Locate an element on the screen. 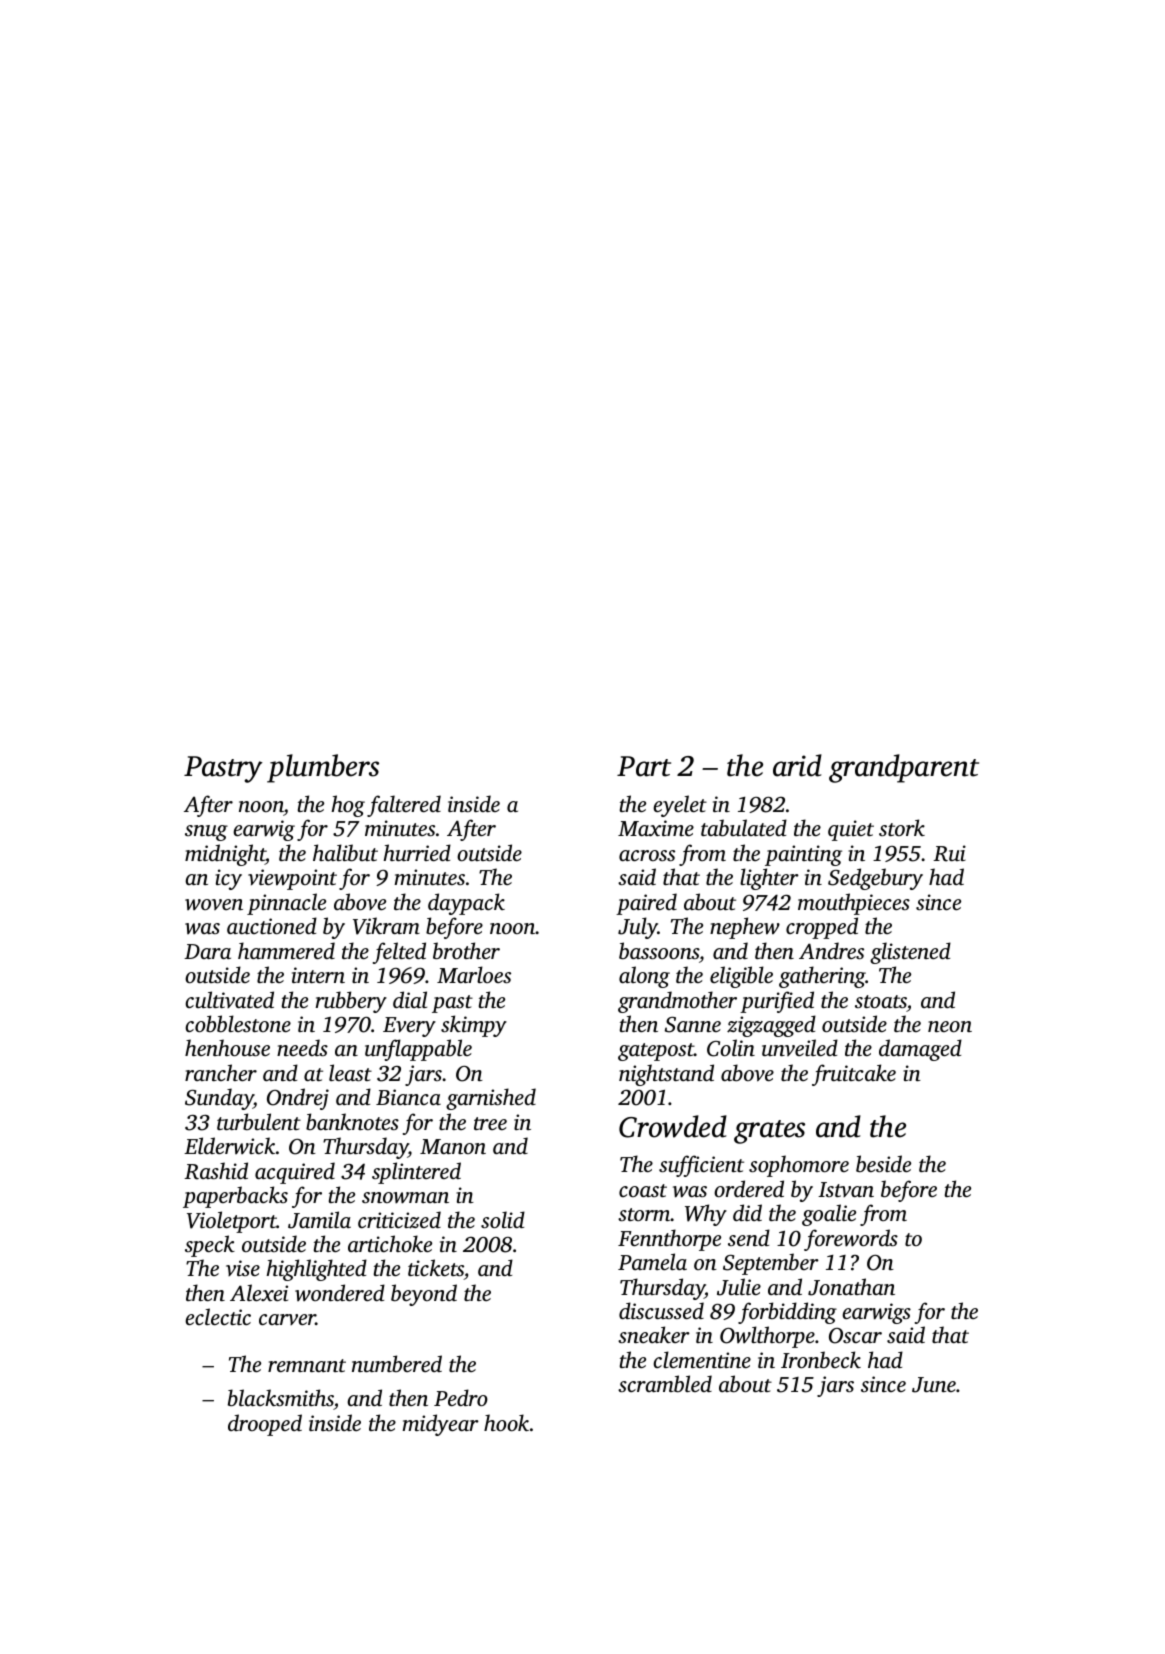 This screenshot has height=1654, width=1165. Pedro is located at coordinates (461, 1397).
